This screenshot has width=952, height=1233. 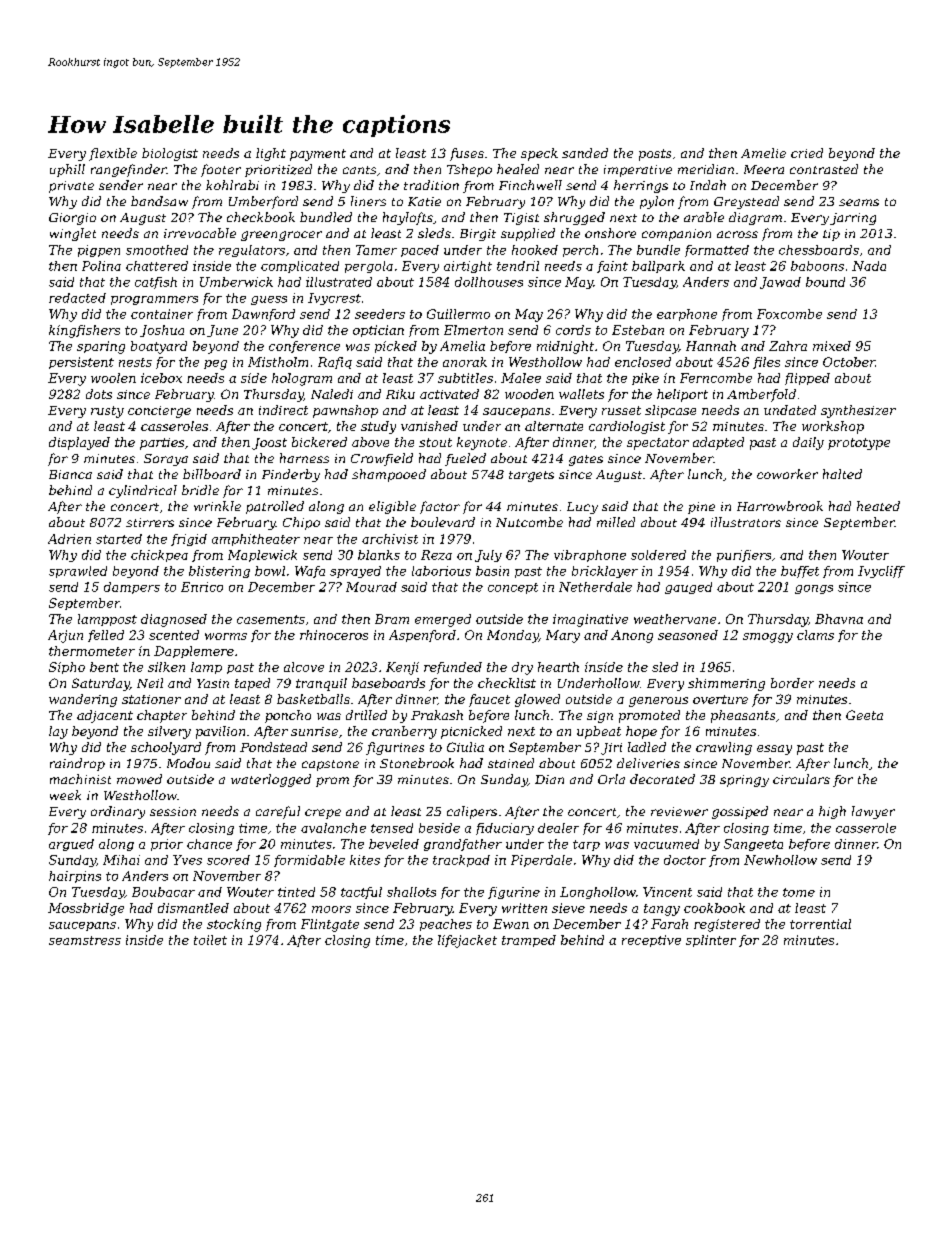 I want to click on cried, so click(x=807, y=153).
